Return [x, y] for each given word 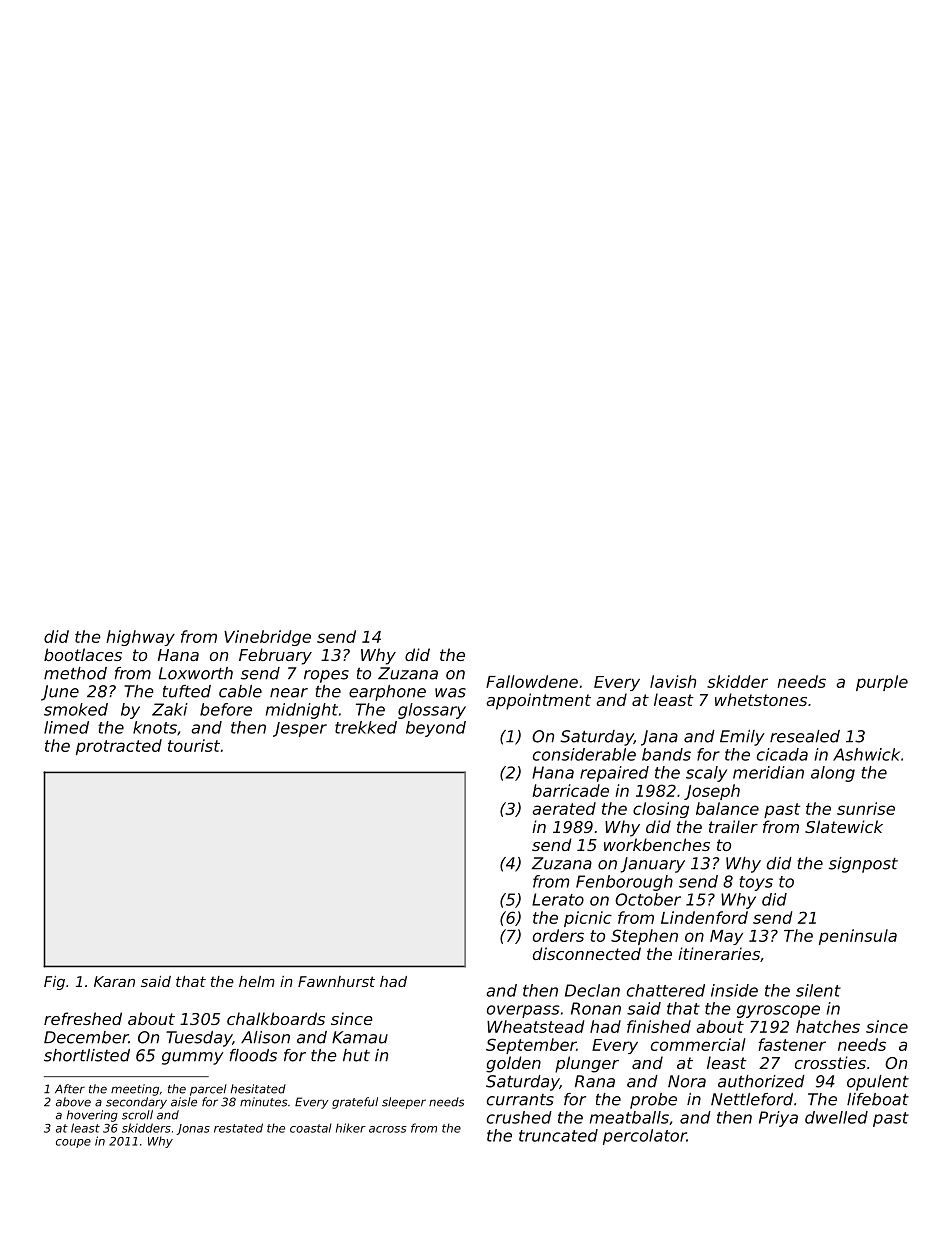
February [275, 656]
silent [818, 990]
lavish [673, 681]
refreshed [83, 1018]
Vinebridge [267, 638]
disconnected [587, 953]
